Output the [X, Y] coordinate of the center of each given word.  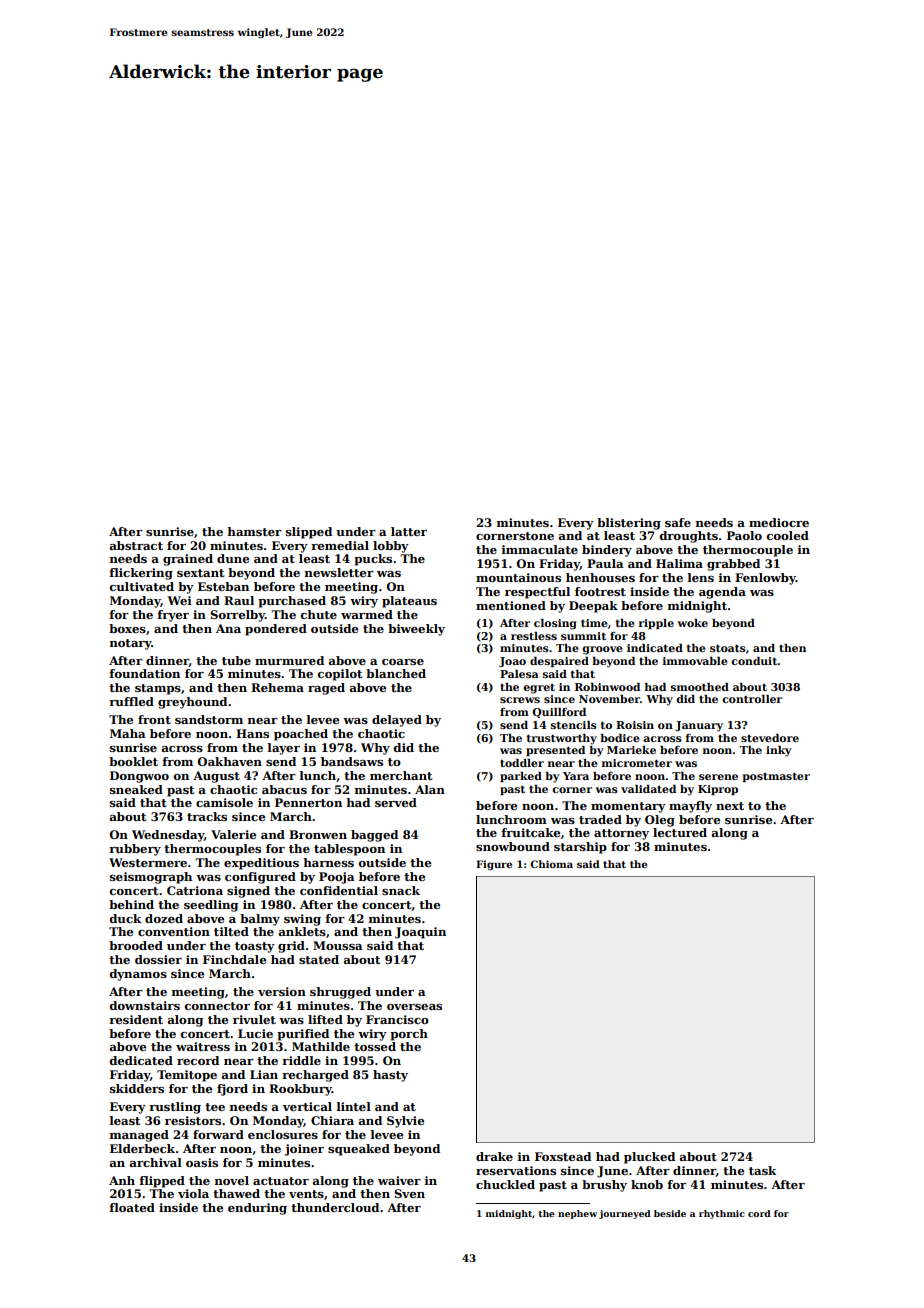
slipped [309, 533]
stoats [728, 648]
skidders [137, 1088]
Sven [409, 1193]
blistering [629, 524]
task [762, 1170]
